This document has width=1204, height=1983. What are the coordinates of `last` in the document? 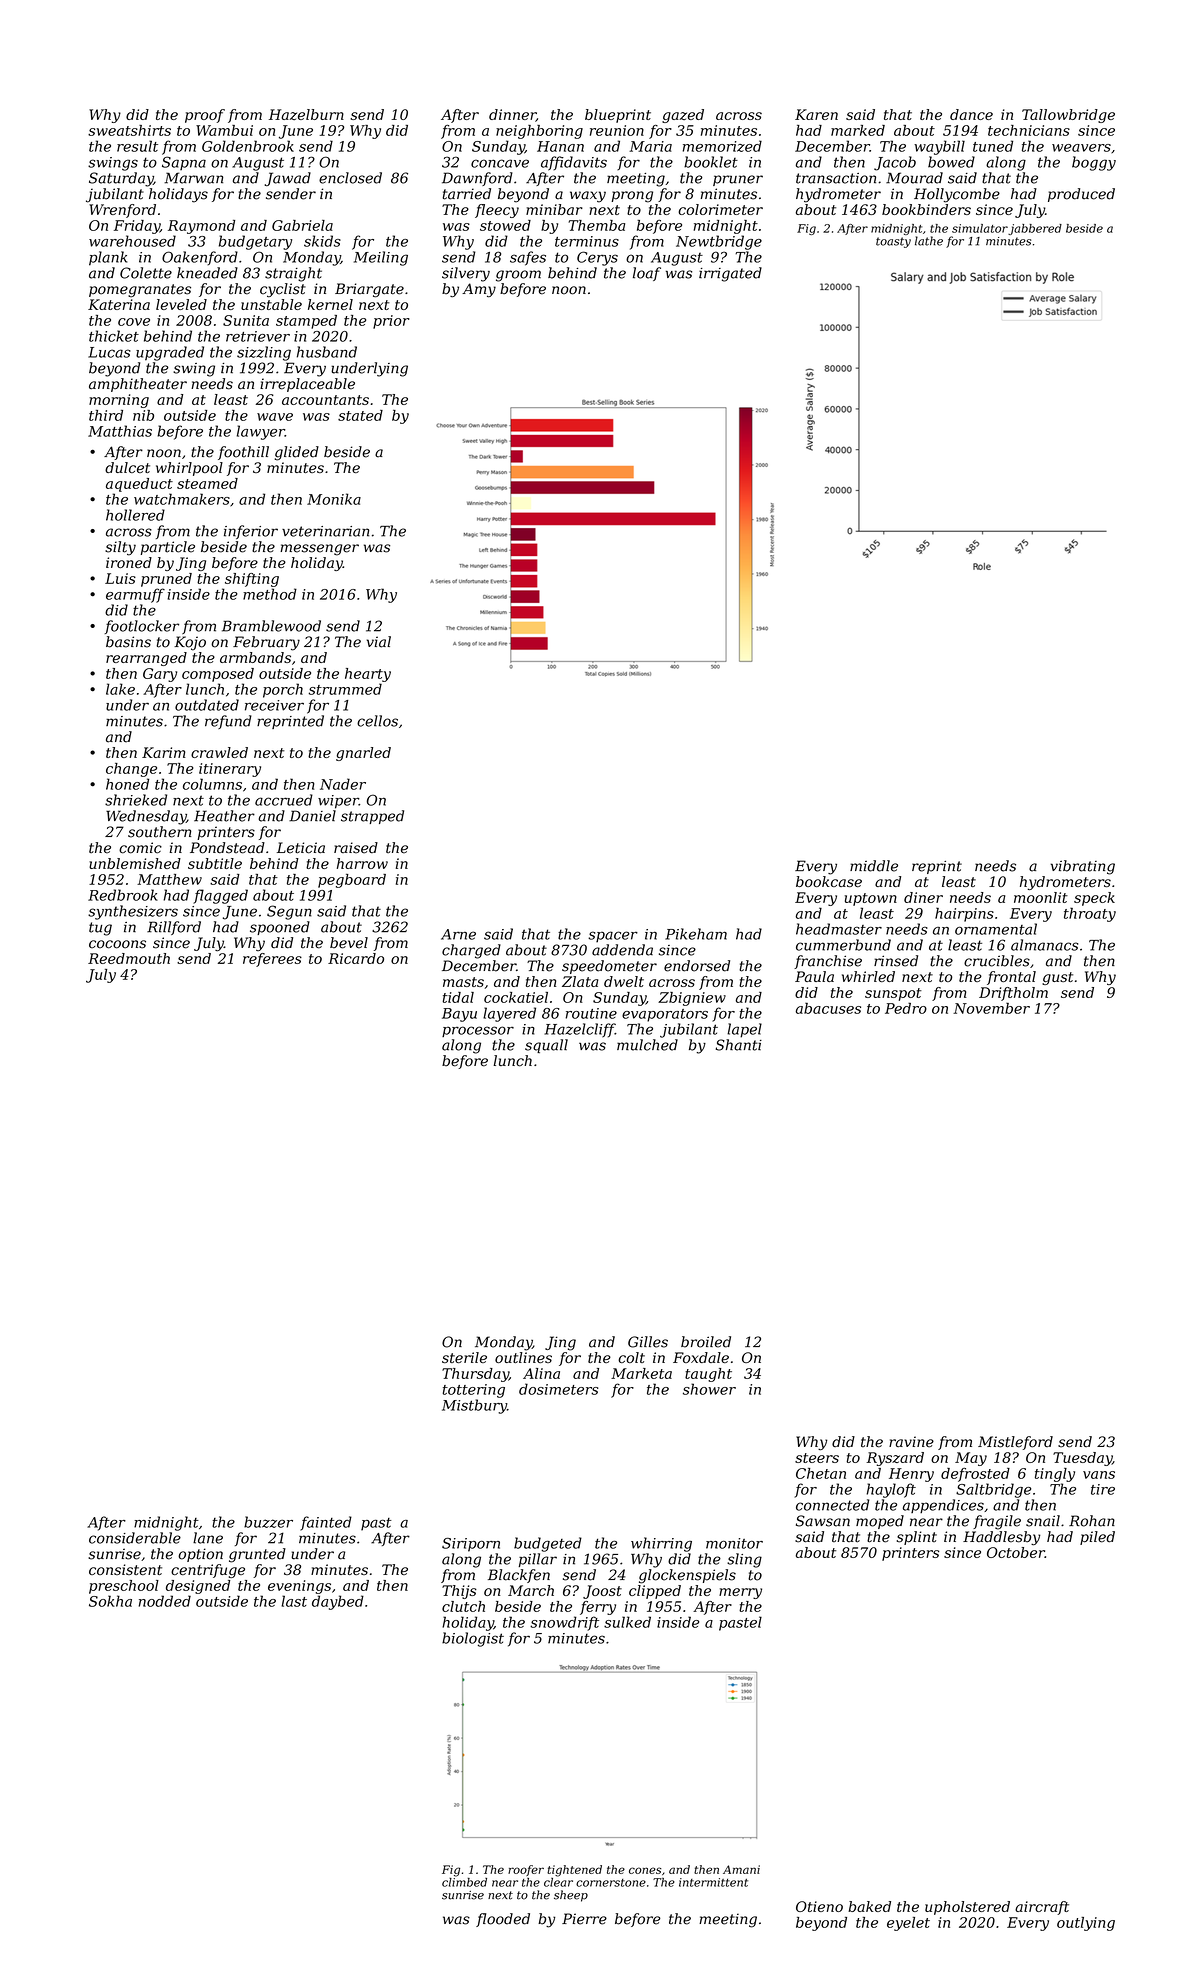 It's located at (294, 1601).
